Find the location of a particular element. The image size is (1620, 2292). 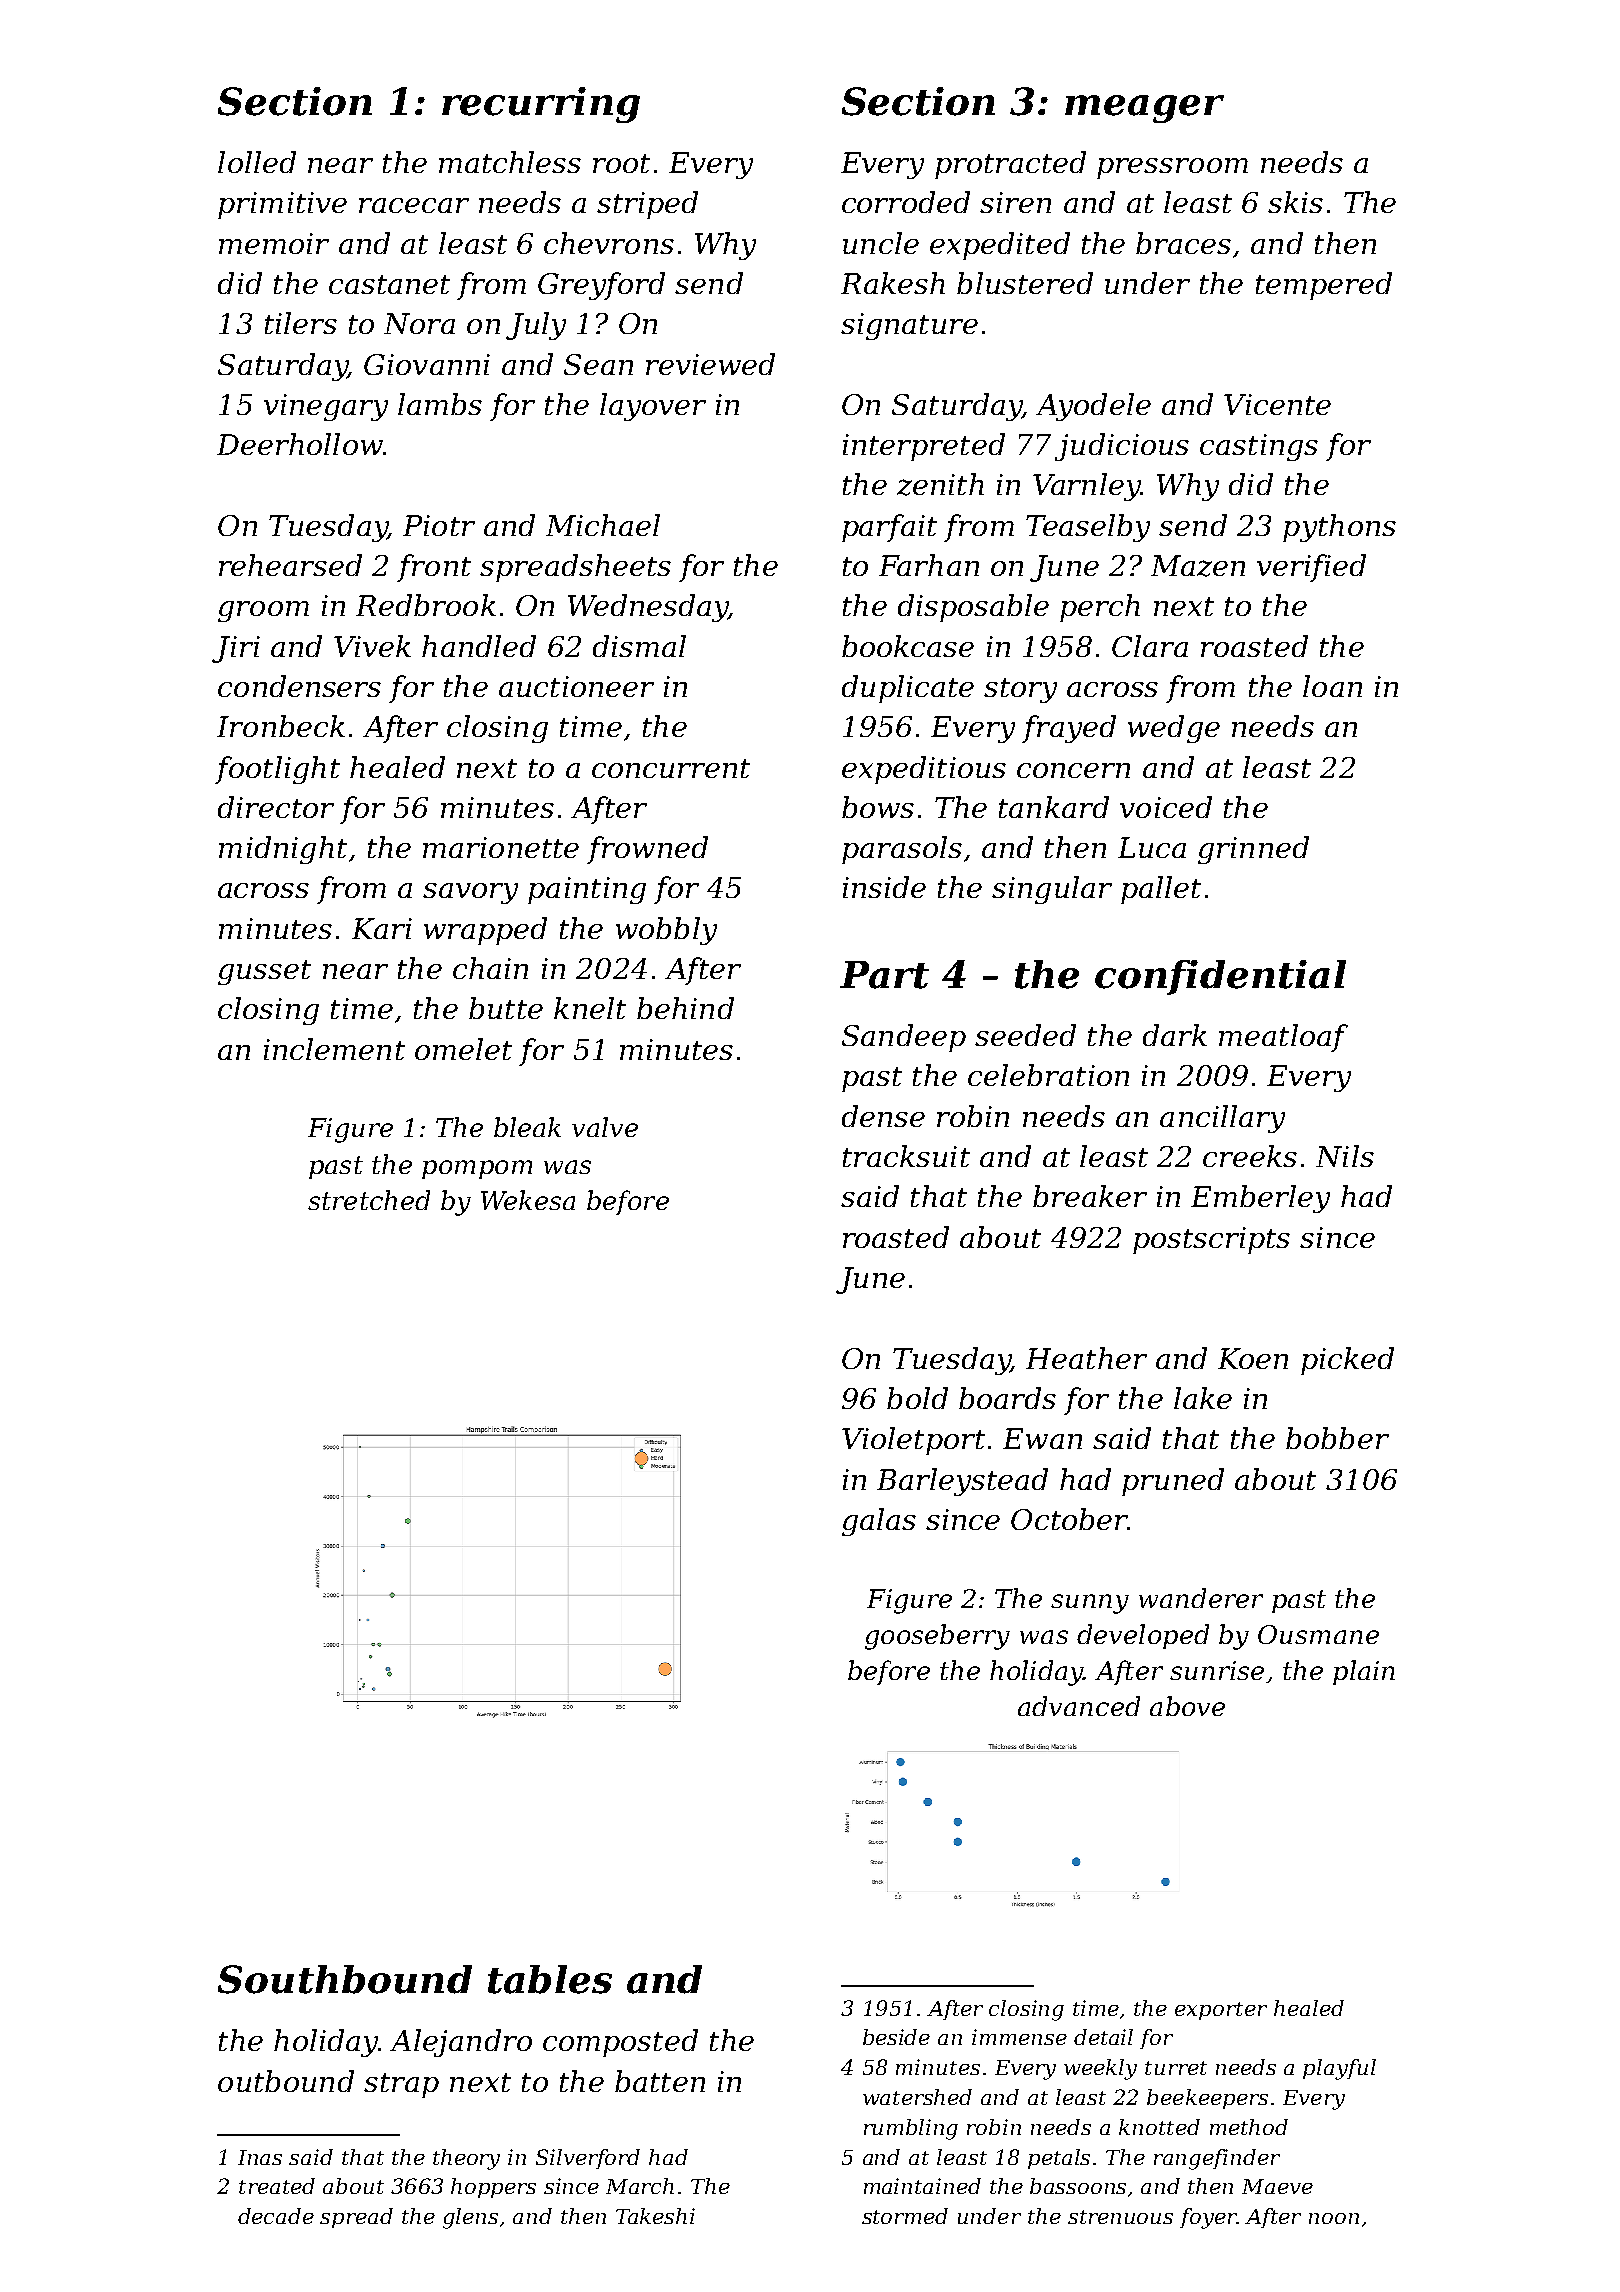

exporter is located at coordinates (1221, 2011).
